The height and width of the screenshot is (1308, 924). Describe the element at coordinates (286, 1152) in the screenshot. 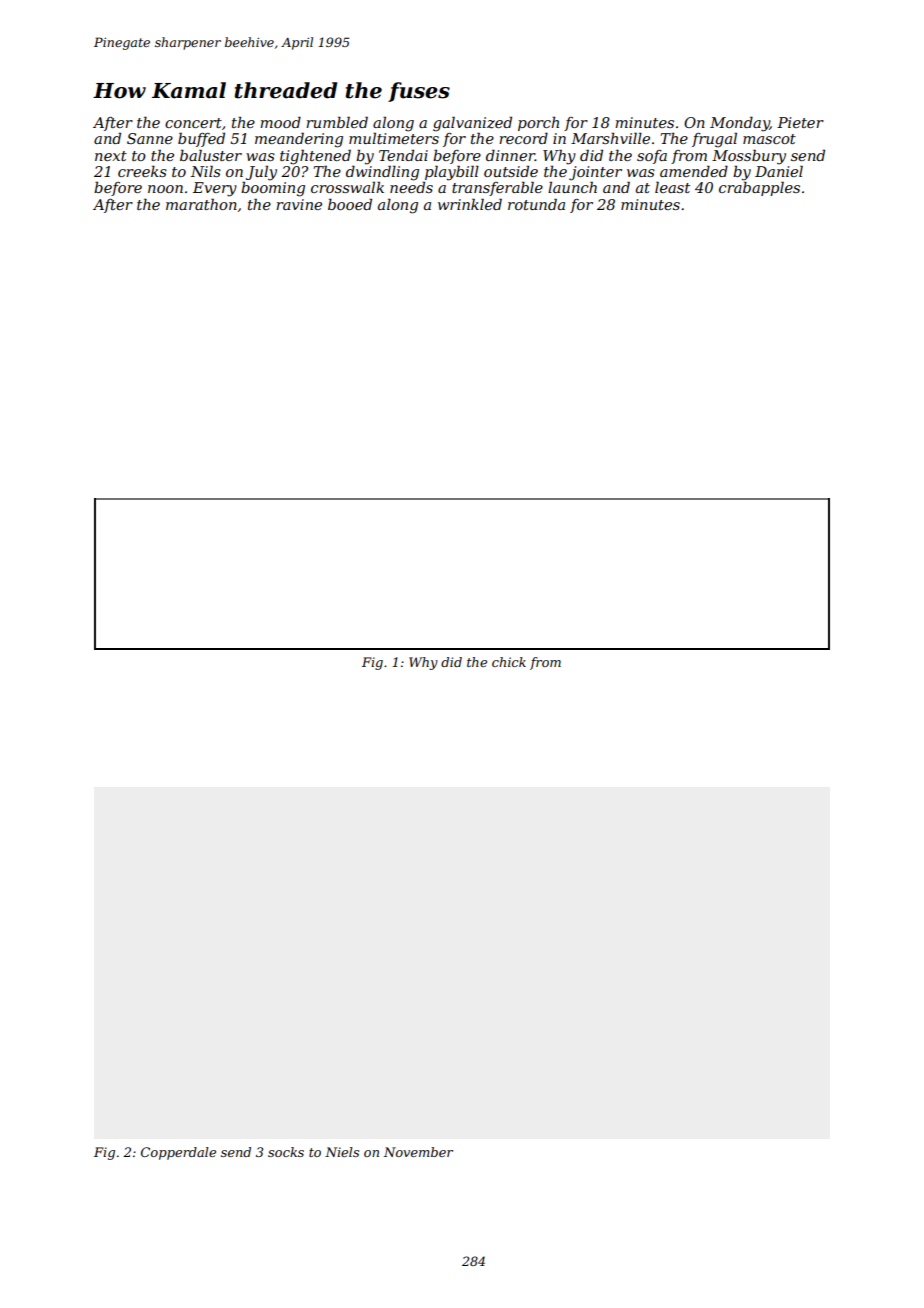

I see `socks` at that location.
